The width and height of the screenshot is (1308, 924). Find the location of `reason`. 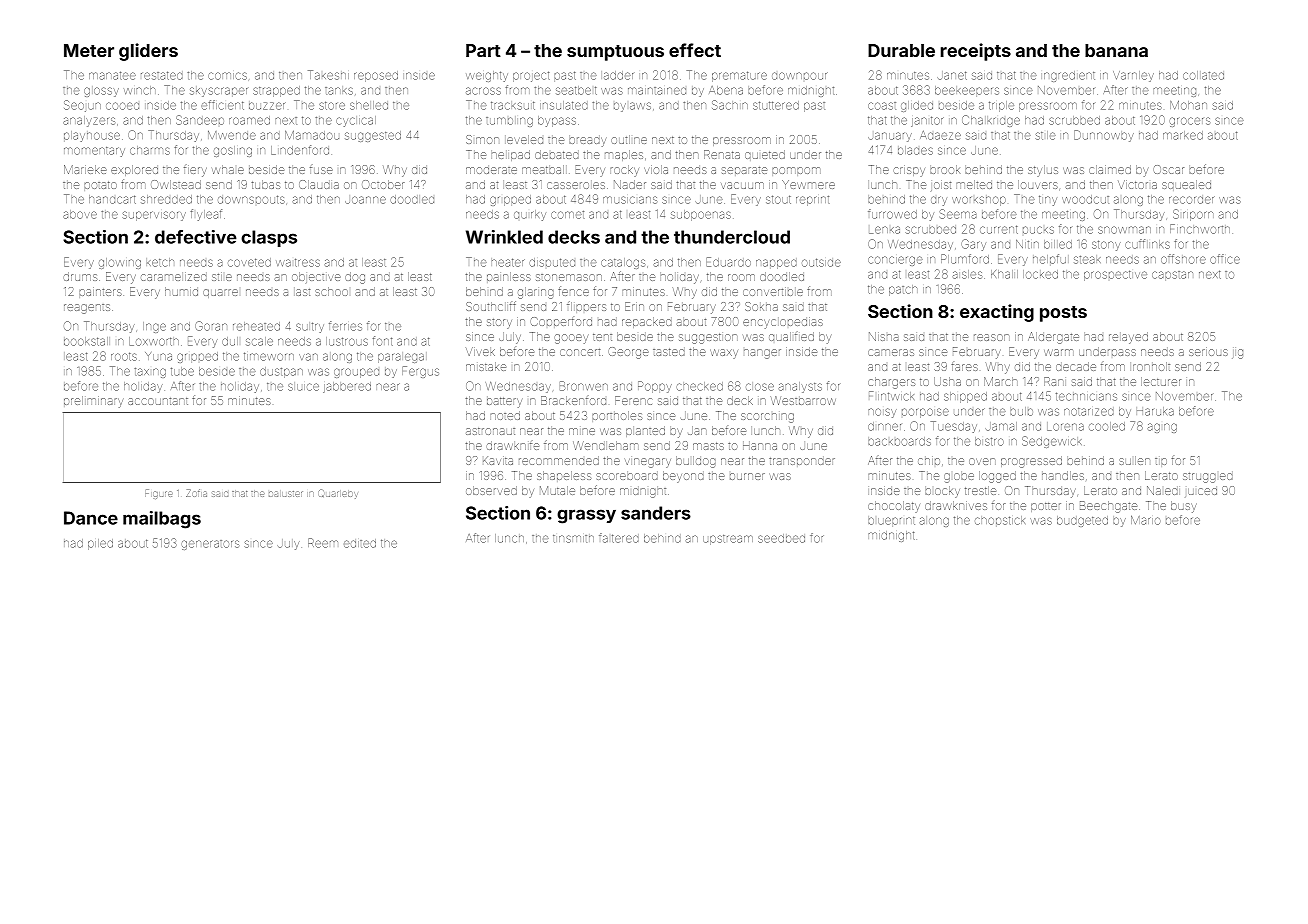

reason is located at coordinates (992, 337).
